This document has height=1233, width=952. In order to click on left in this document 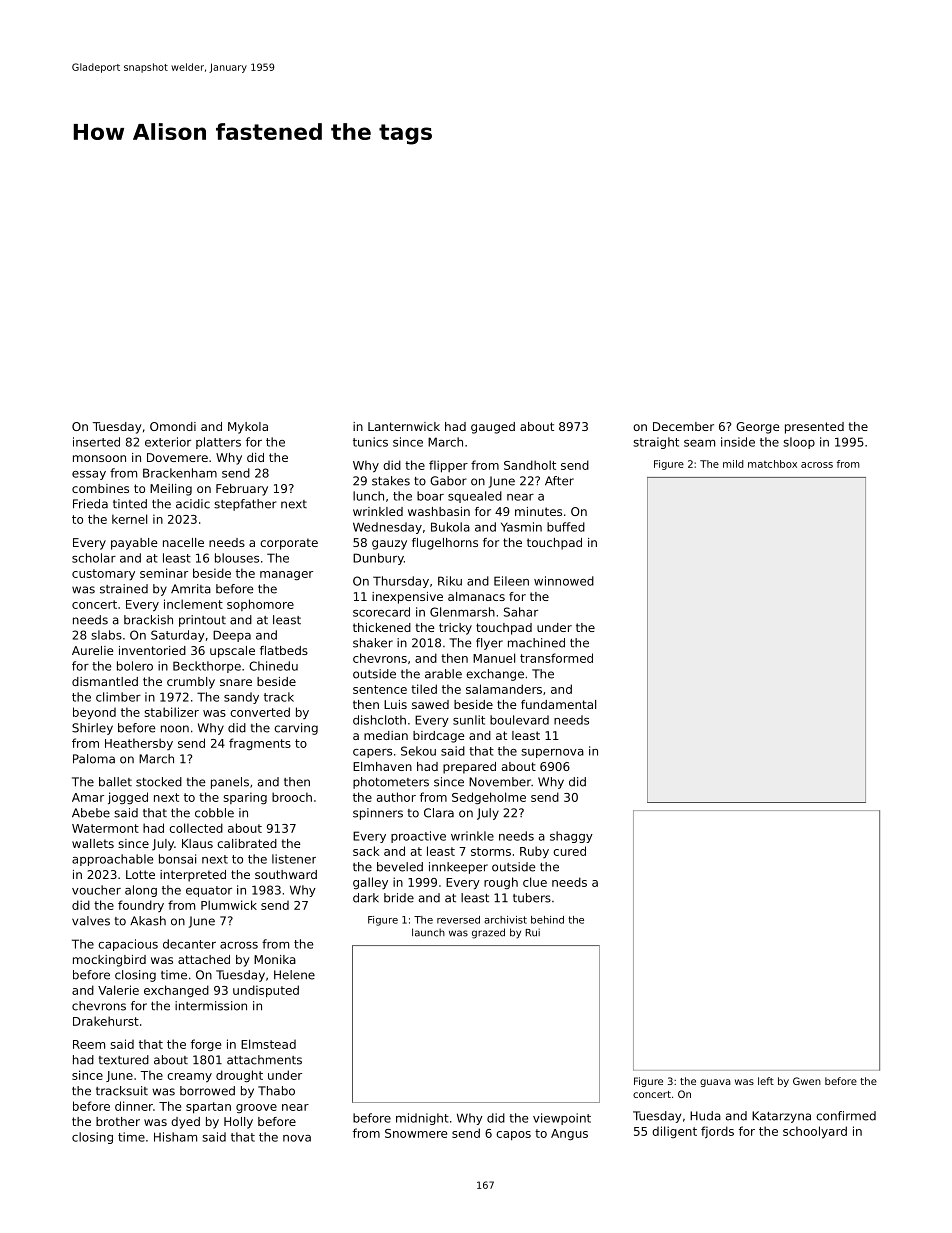, I will do `click(766, 1081)`.
